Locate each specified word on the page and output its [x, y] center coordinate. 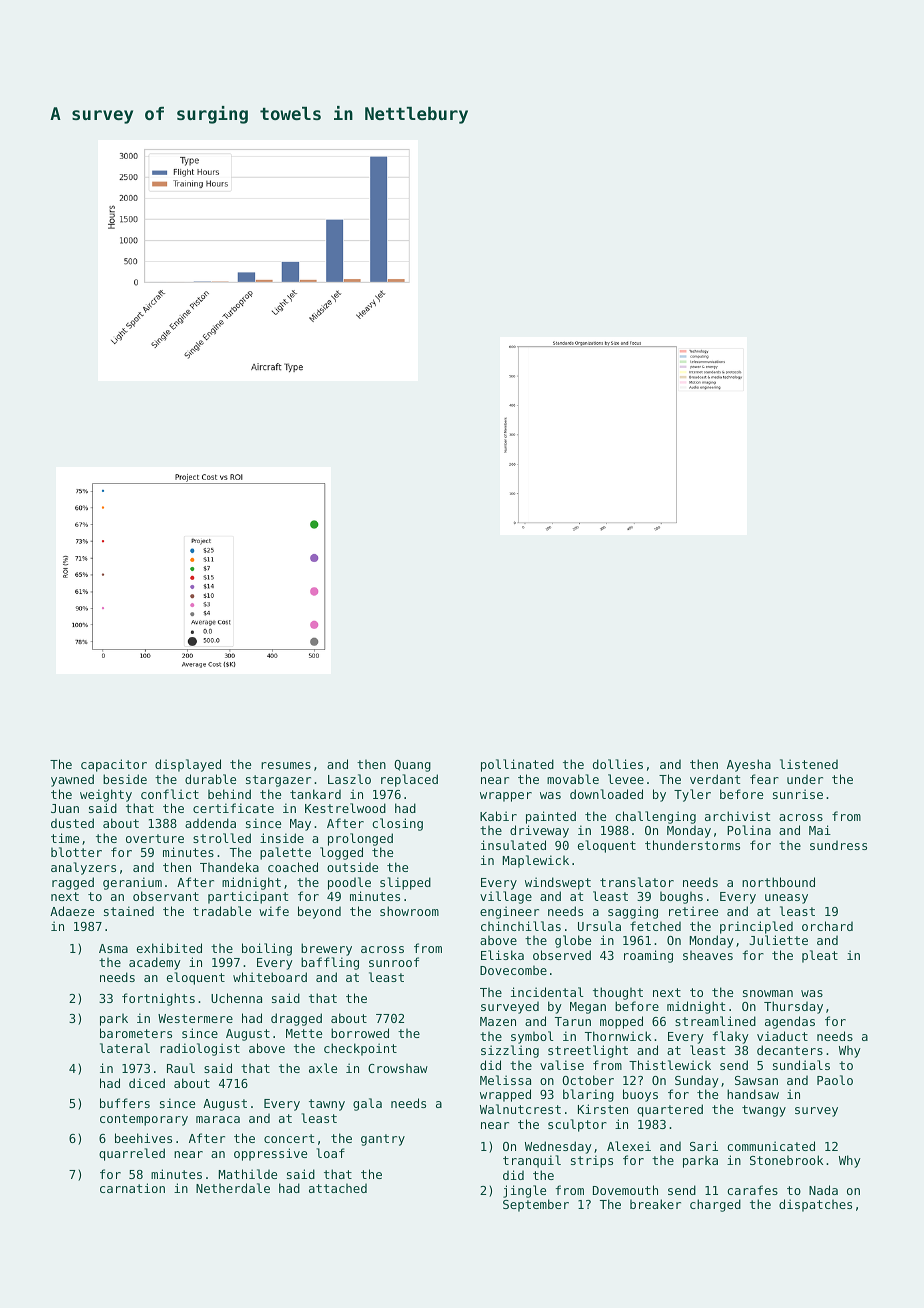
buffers [125, 1103]
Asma [113, 948]
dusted [72, 823]
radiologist [200, 1049]
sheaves [708, 955]
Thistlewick [670, 1065]
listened [809, 764]
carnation [132, 1188]
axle [323, 1068]
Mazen [498, 1021]
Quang [412, 766]
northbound [778, 882]
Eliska [502, 955]
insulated [513, 845]
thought [618, 993]
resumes [286, 765]
